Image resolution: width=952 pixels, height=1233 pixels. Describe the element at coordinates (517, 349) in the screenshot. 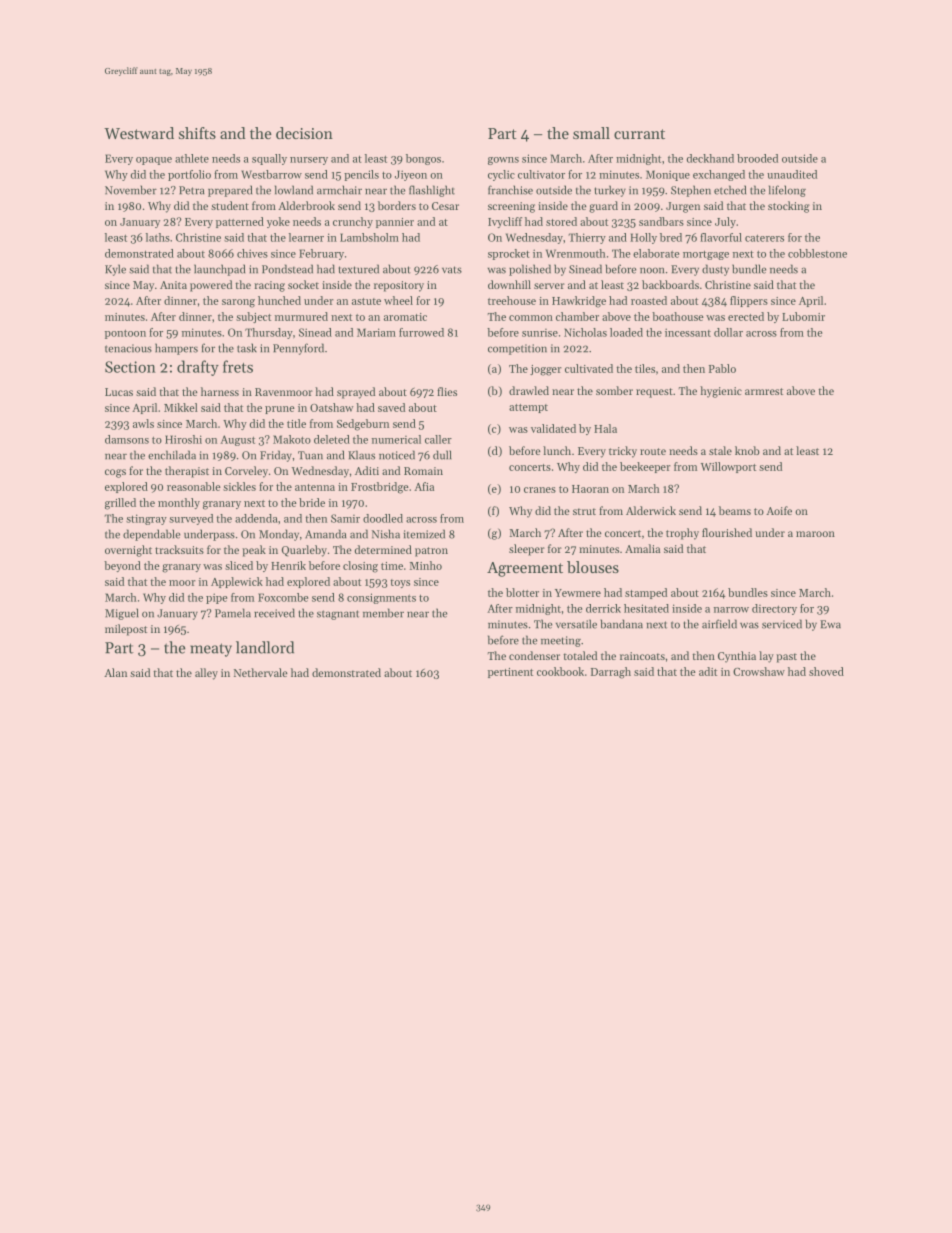

I see `competition` at that location.
